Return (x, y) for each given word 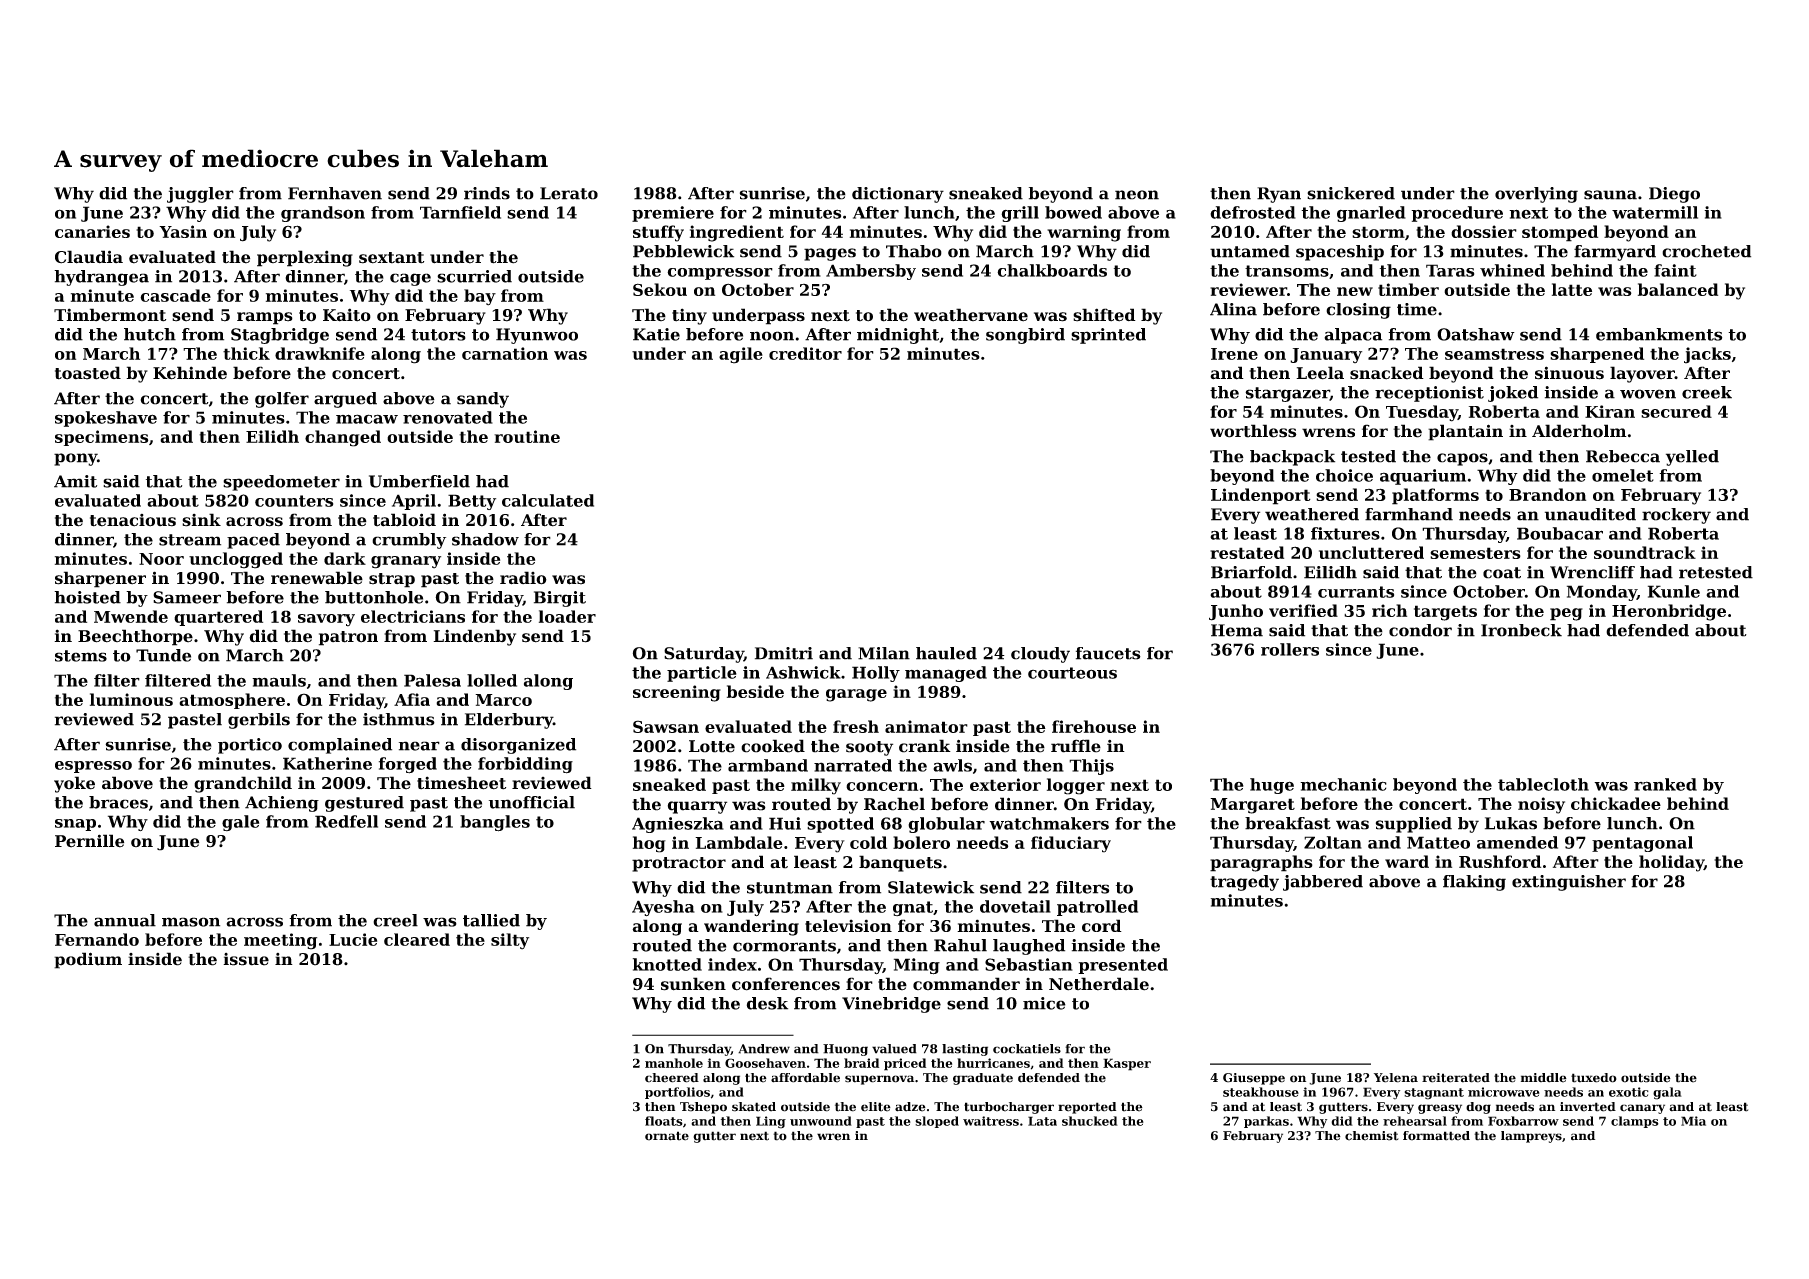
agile (741, 355)
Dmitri (784, 653)
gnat (913, 908)
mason (191, 922)
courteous (1072, 673)
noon (772, 336)
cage (410, 279)
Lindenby (474, 637)
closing (1358, 311)
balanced (1678, 289)
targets (1445, 613)
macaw (367, 419)
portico (250, 746)
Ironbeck (1521, 630)
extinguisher (1569, 883)
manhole (674, 1063)
